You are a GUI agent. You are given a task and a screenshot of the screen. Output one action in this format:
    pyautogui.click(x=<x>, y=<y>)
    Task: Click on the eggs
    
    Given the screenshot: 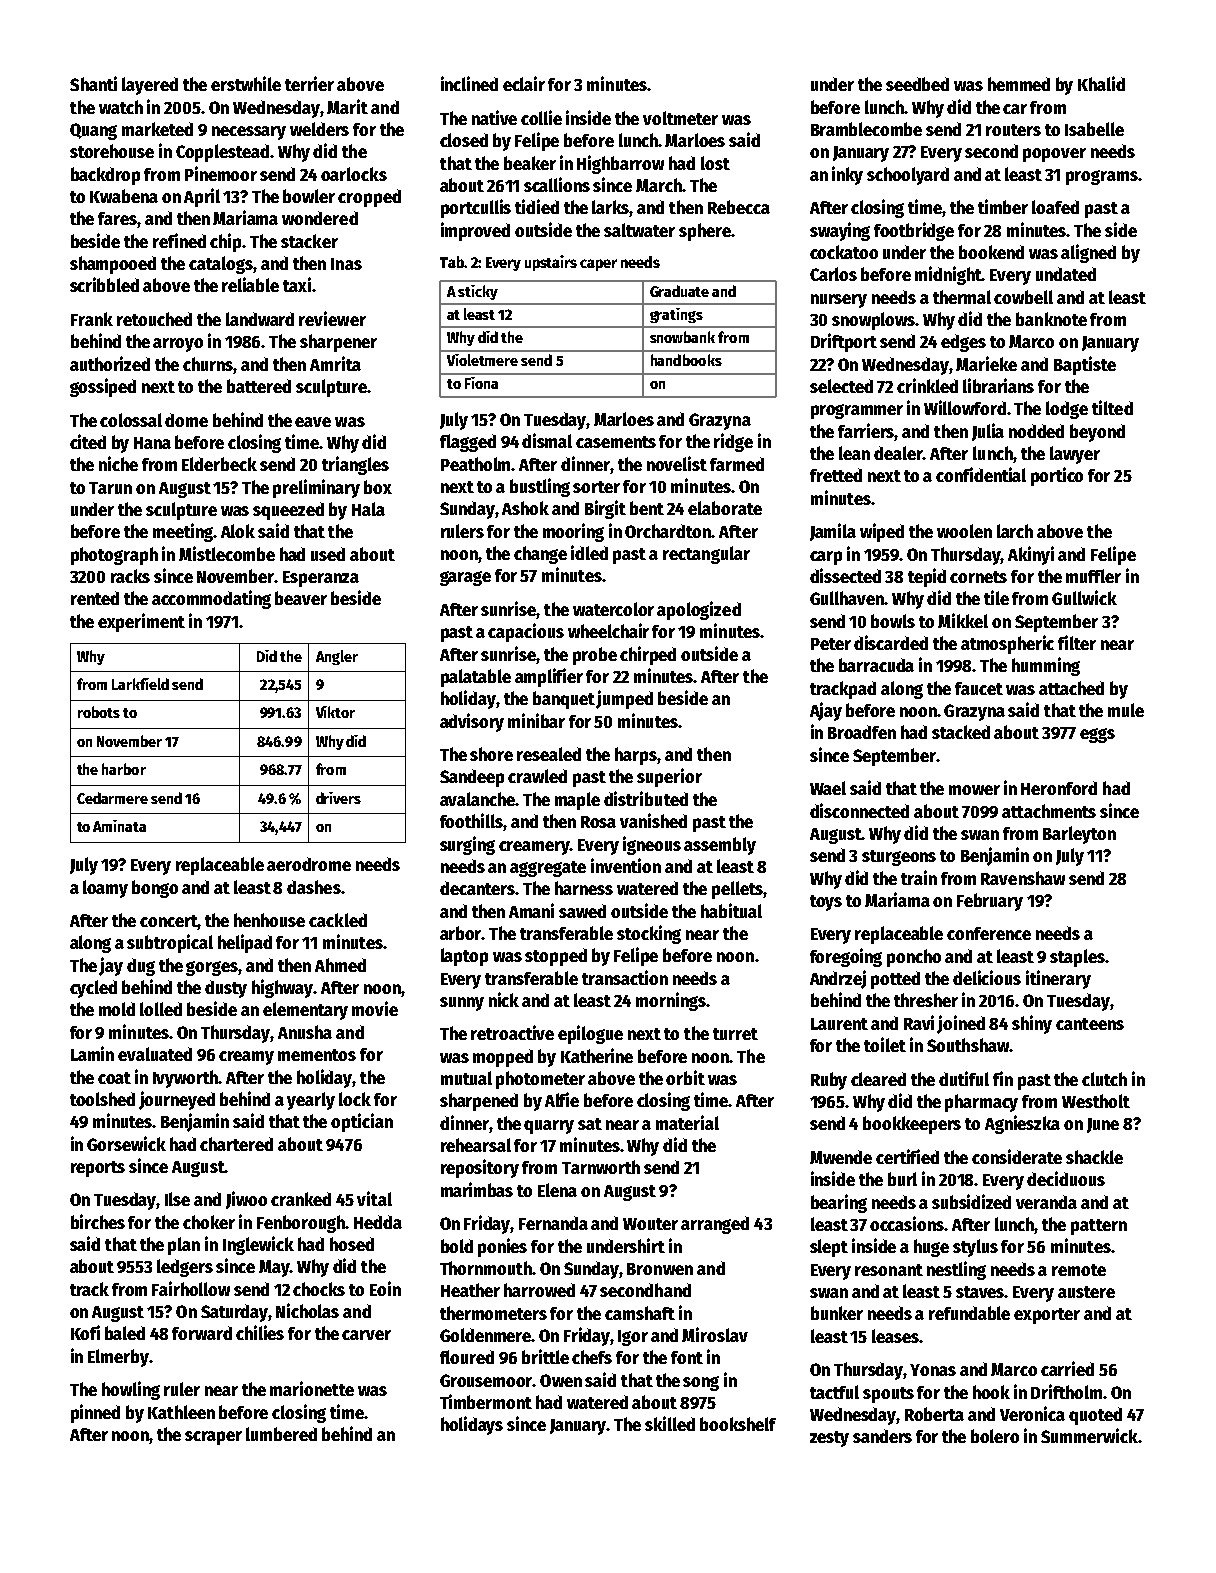 What is the action you would take?
    pyautogui.click(x=1097, y=735)
